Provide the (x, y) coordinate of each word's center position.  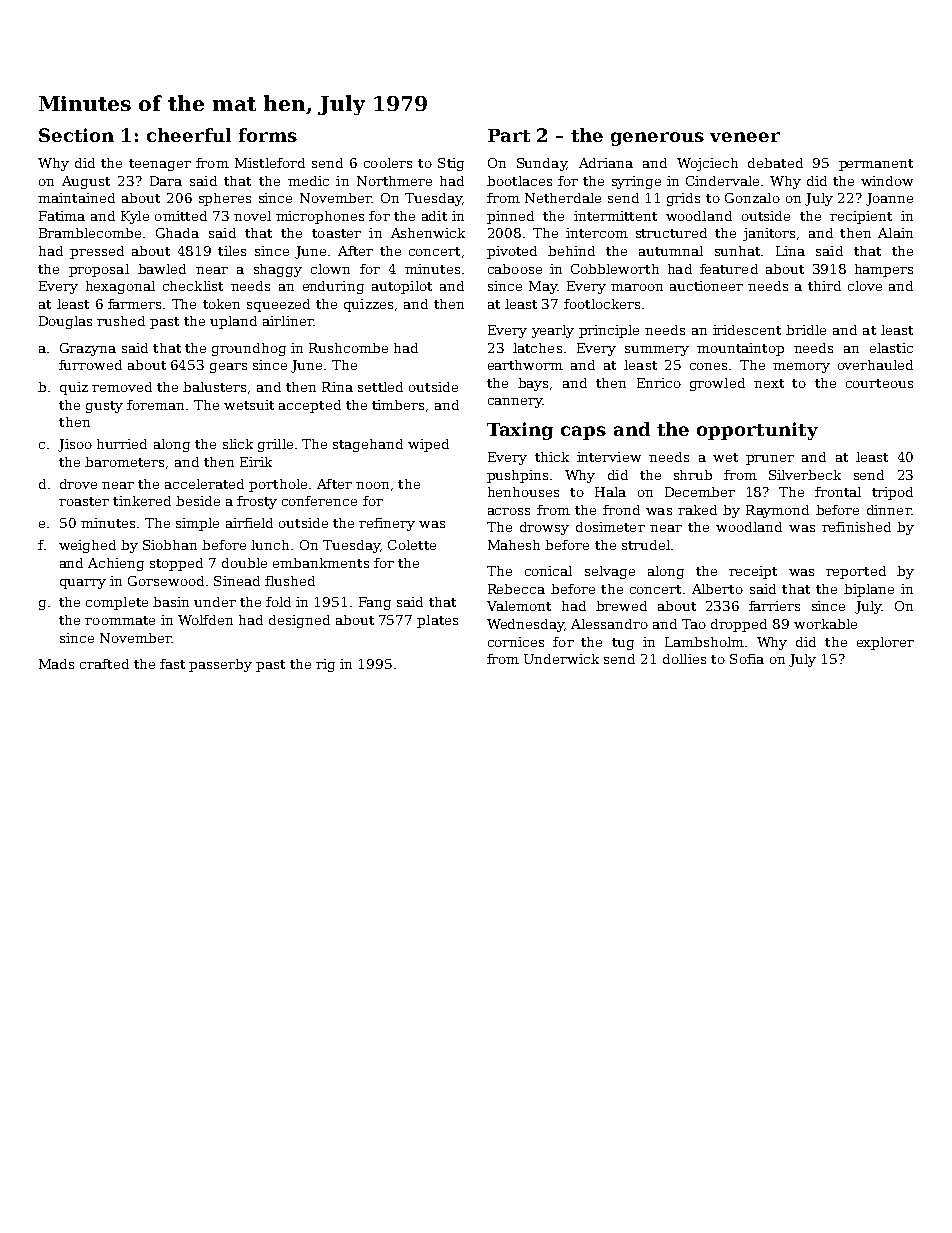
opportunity (757, 431)
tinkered (142, 501)
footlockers (602, 304)
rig (325, 665)
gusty (104, 407)
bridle (806, 330)
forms (268, 135)
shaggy (278, 270)
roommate (120, 620)
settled (380, 387)
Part (509, 135)
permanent (876, 165)
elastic (891, 348)
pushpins (517, 476)
